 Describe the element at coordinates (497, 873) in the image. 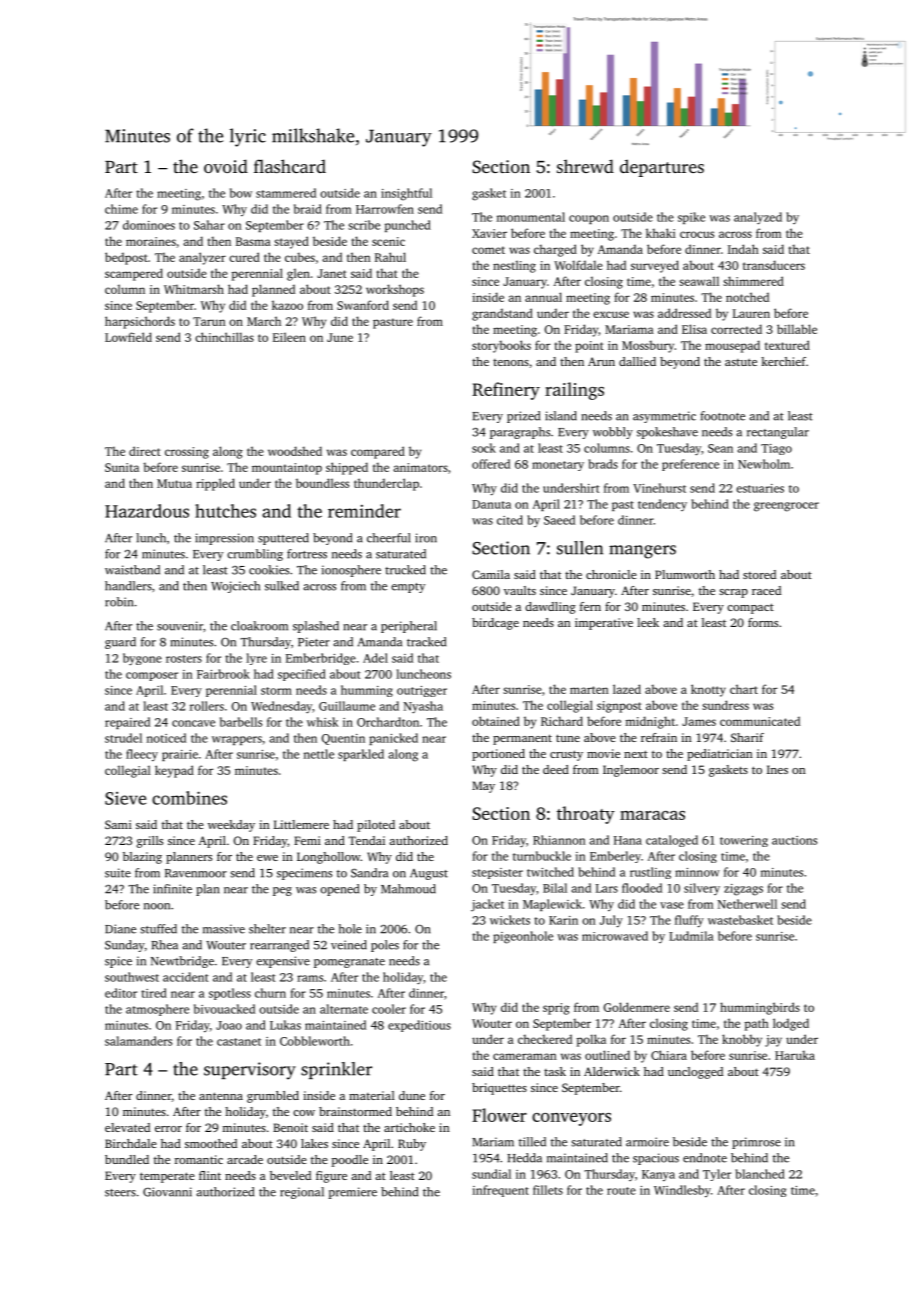

I see `stepsister` at that location.
